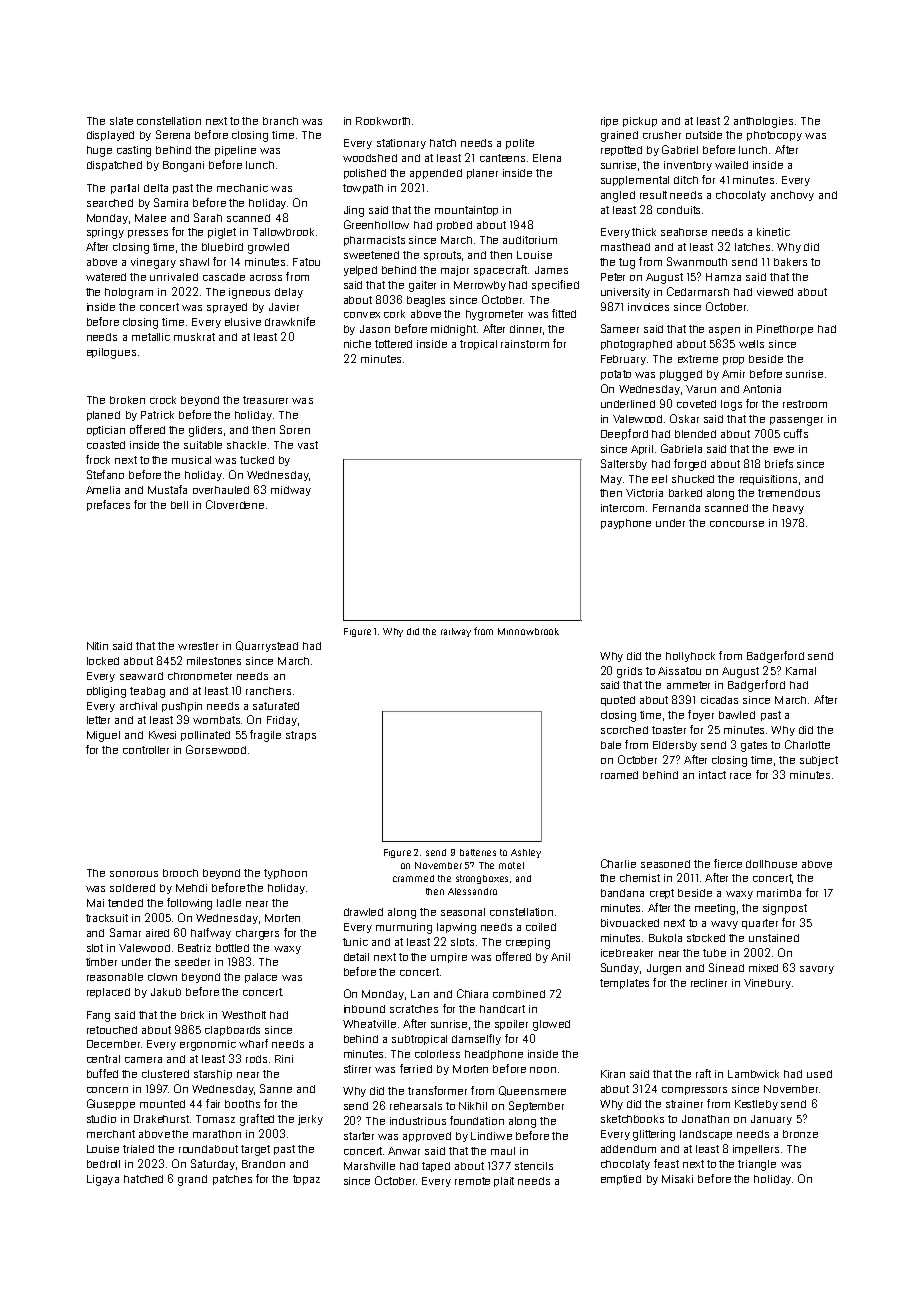  I want to click on wrestler, so click(198, 646).
